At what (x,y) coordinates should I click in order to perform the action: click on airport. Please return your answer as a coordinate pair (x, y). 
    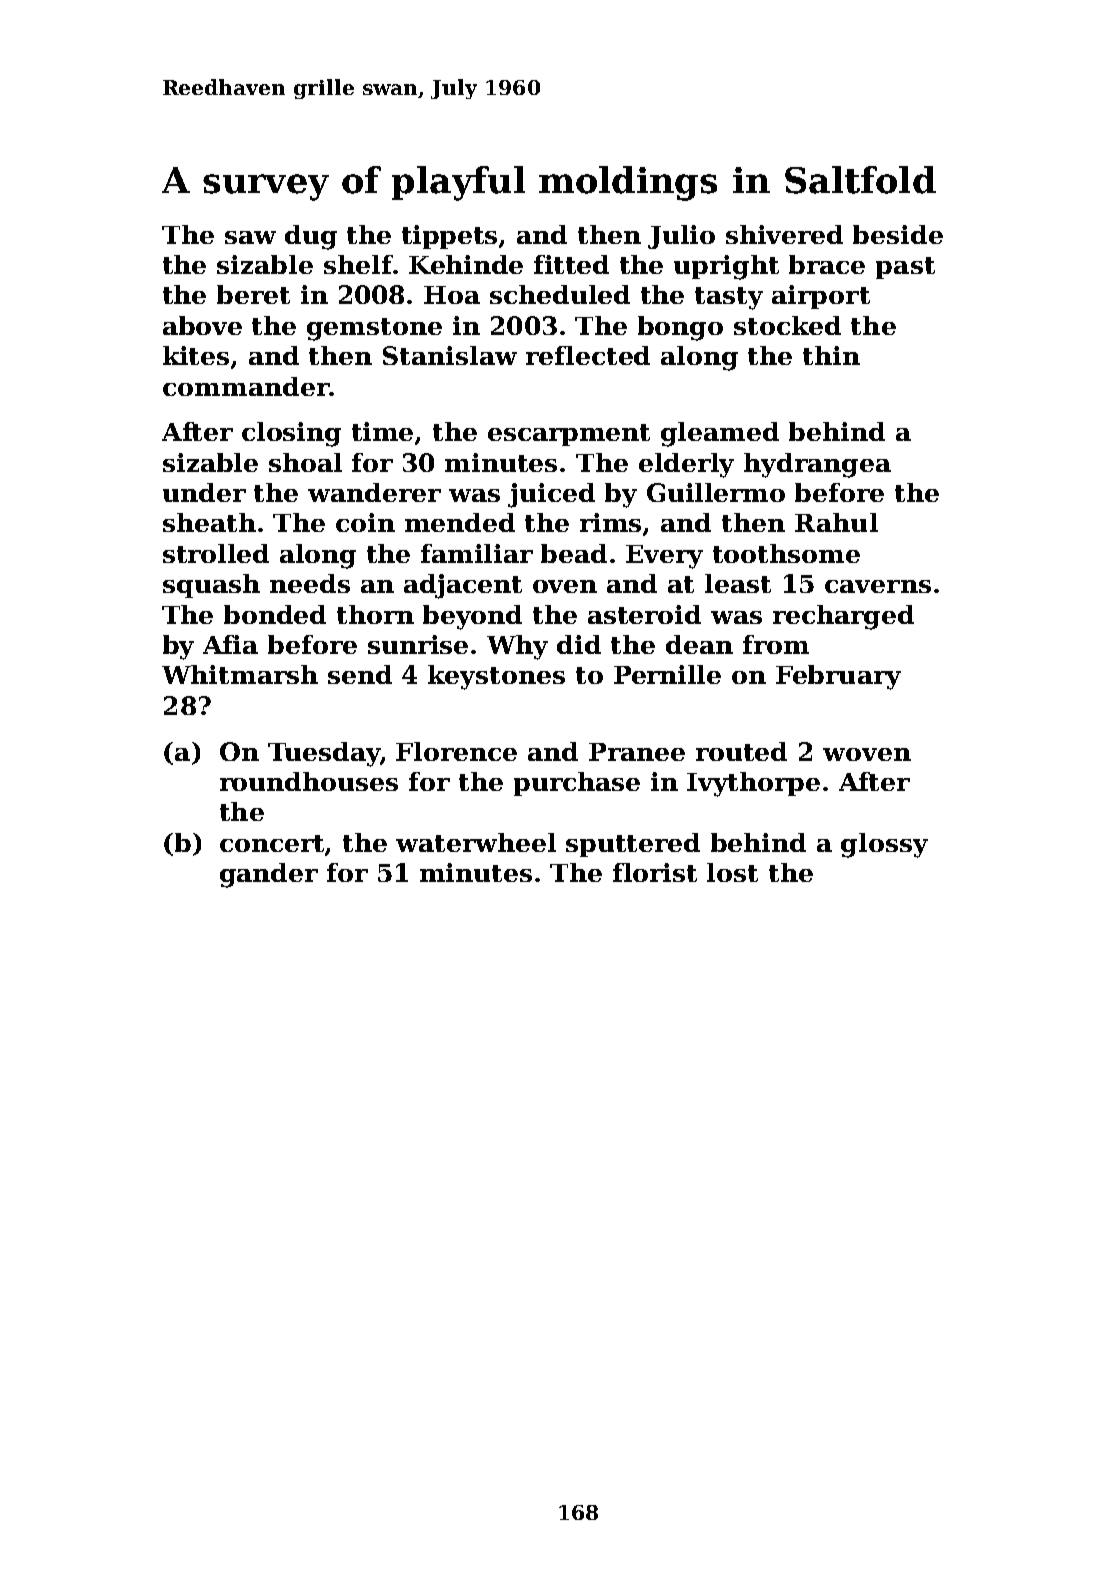
    Looking at the image, I should click on (821, 297).
